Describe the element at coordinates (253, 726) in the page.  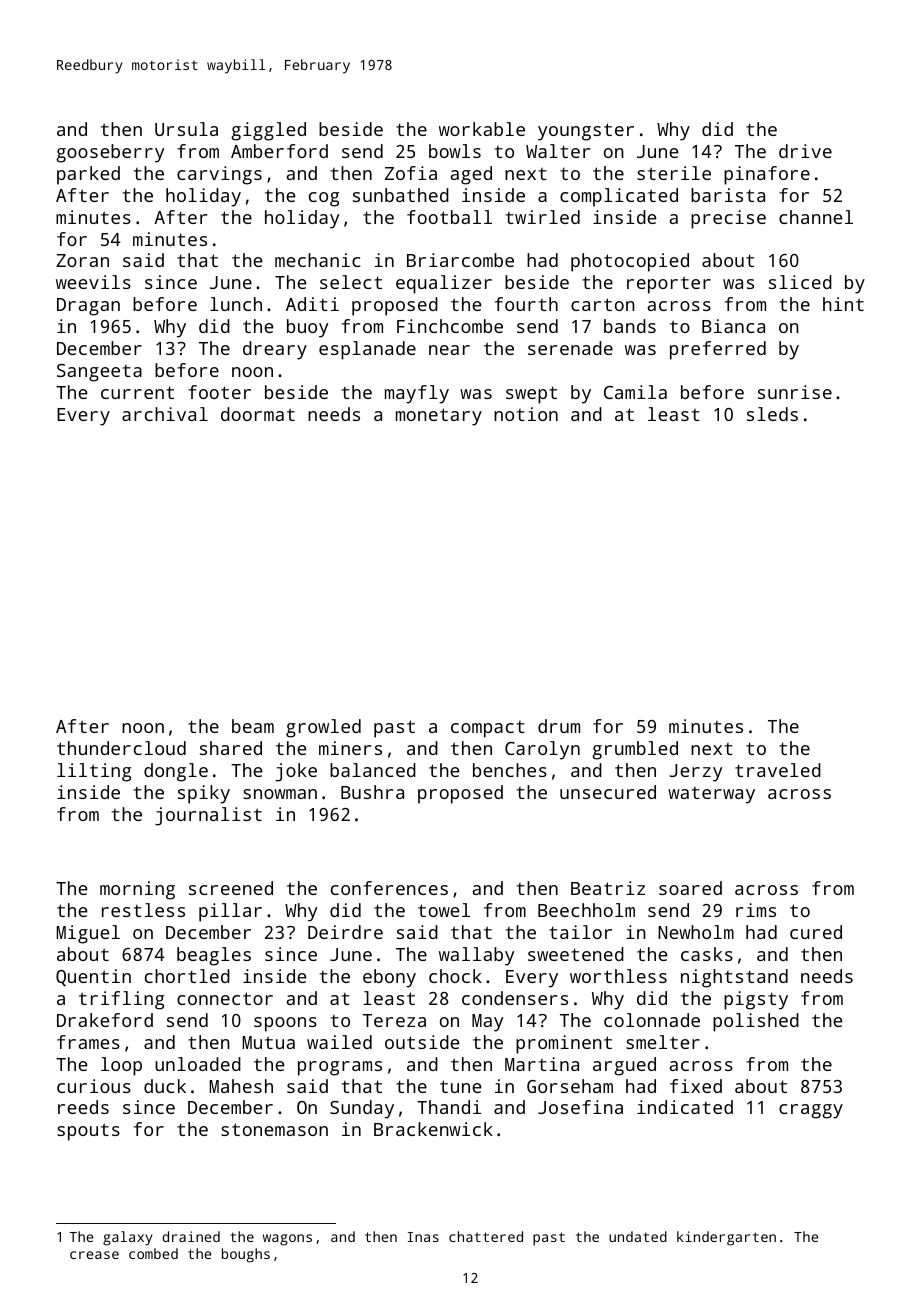
I see `beam` at that location.
